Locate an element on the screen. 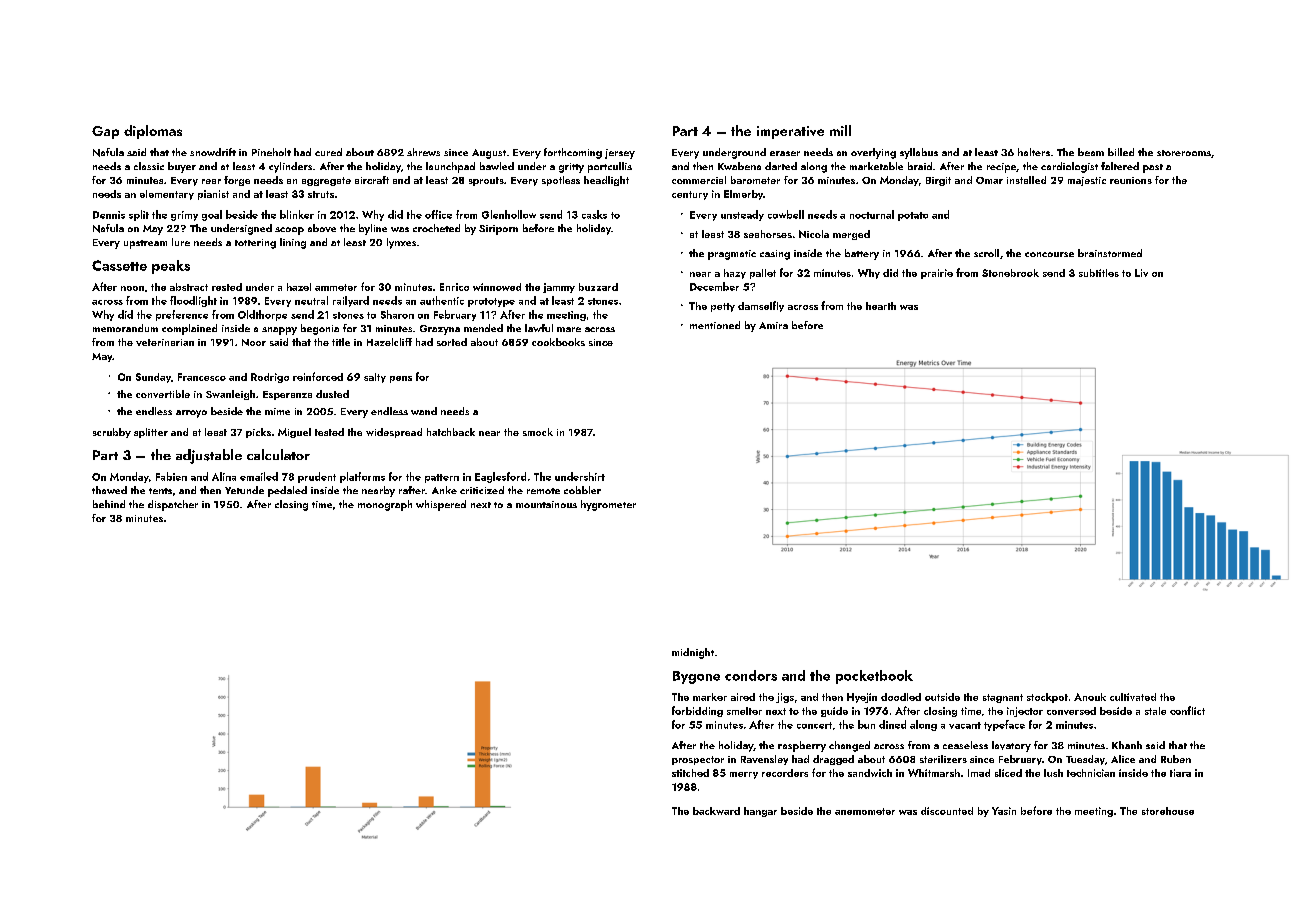  stitched is located at coordinates (690, 773).
